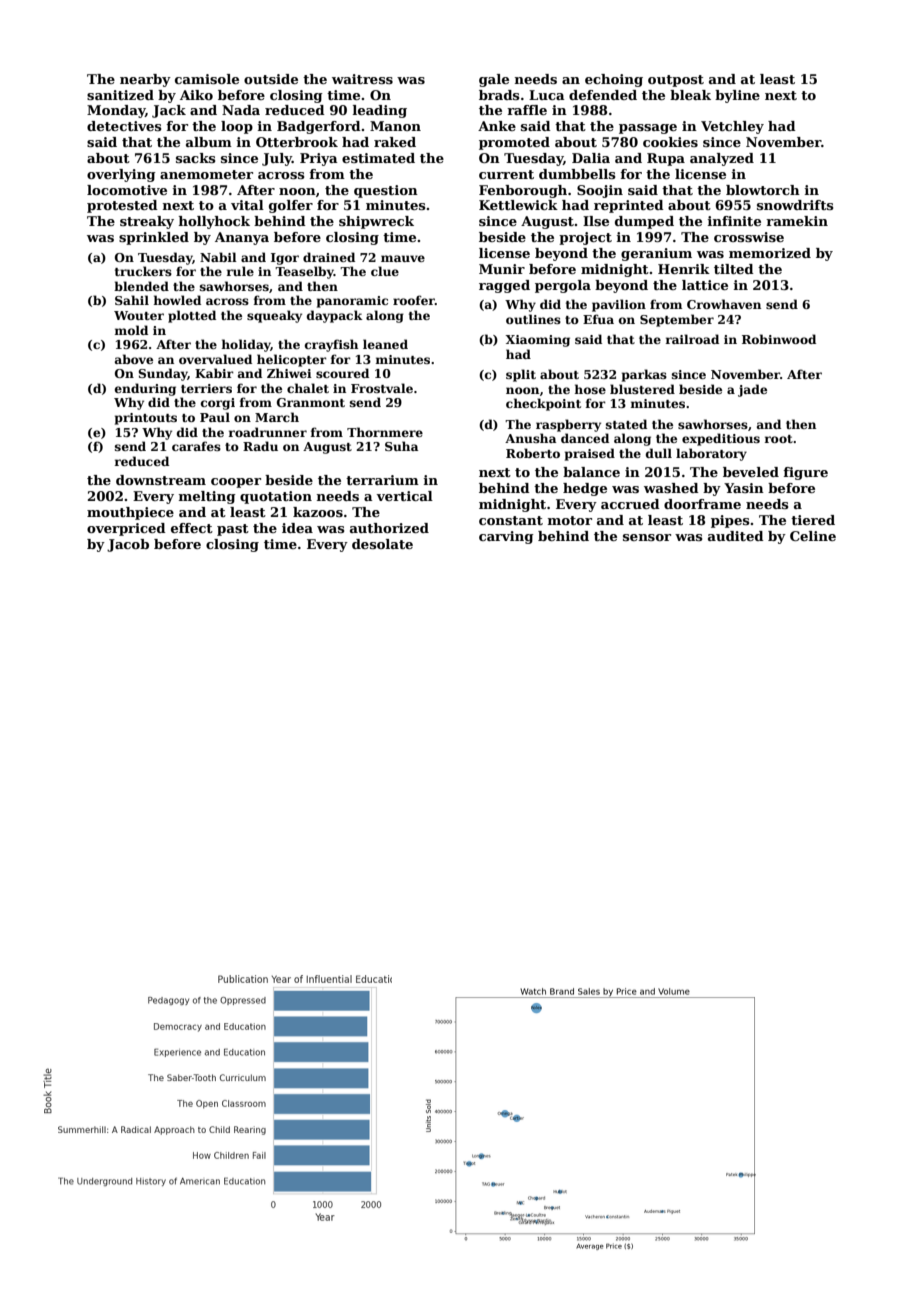  What do you see at coordinates (382, 544) in the screenshot?
I see `desolate` at bounding box center [382, 544].
